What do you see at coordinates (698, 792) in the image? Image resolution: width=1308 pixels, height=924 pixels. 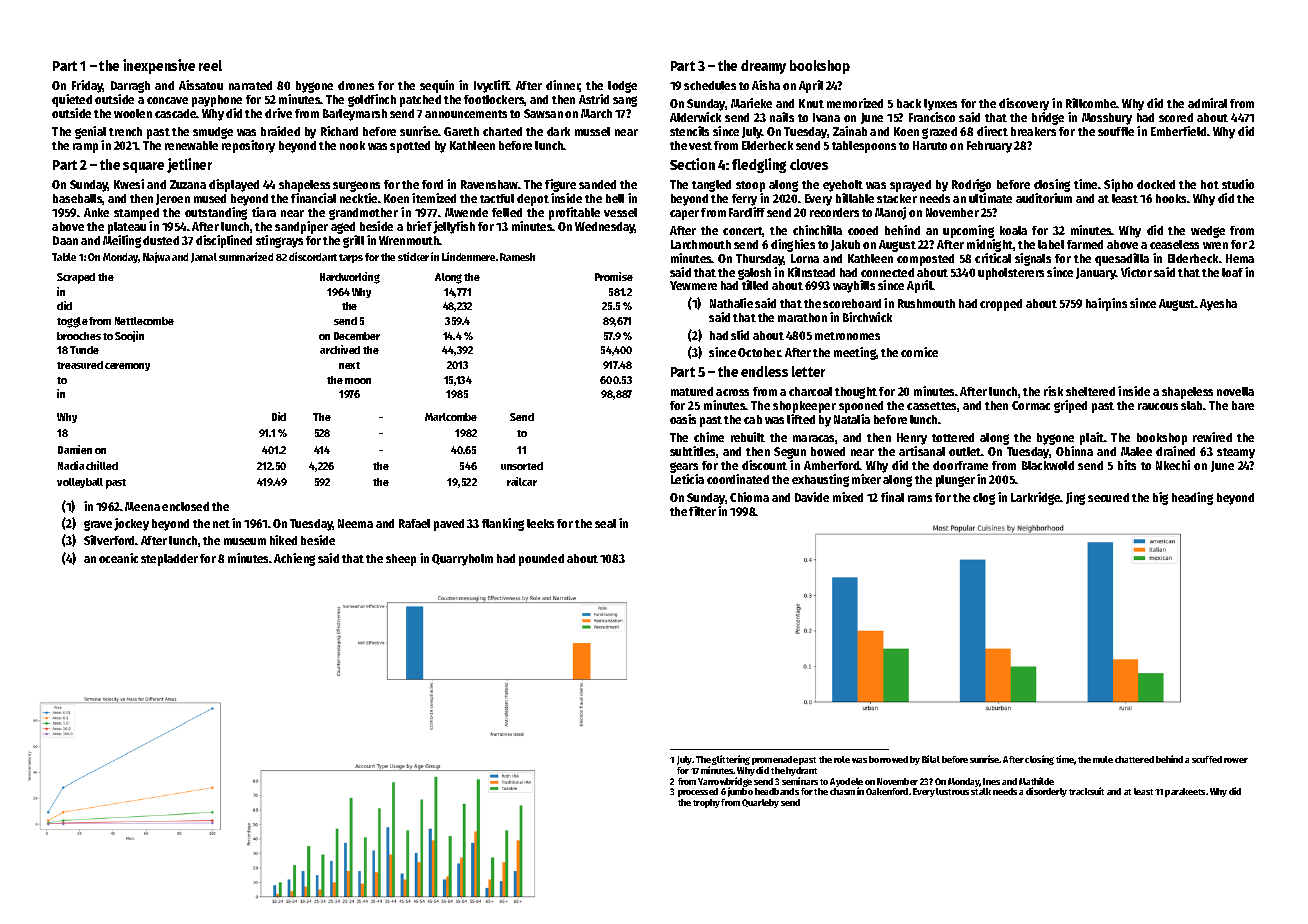 I see `processed` at bounding box center [698, 792].
